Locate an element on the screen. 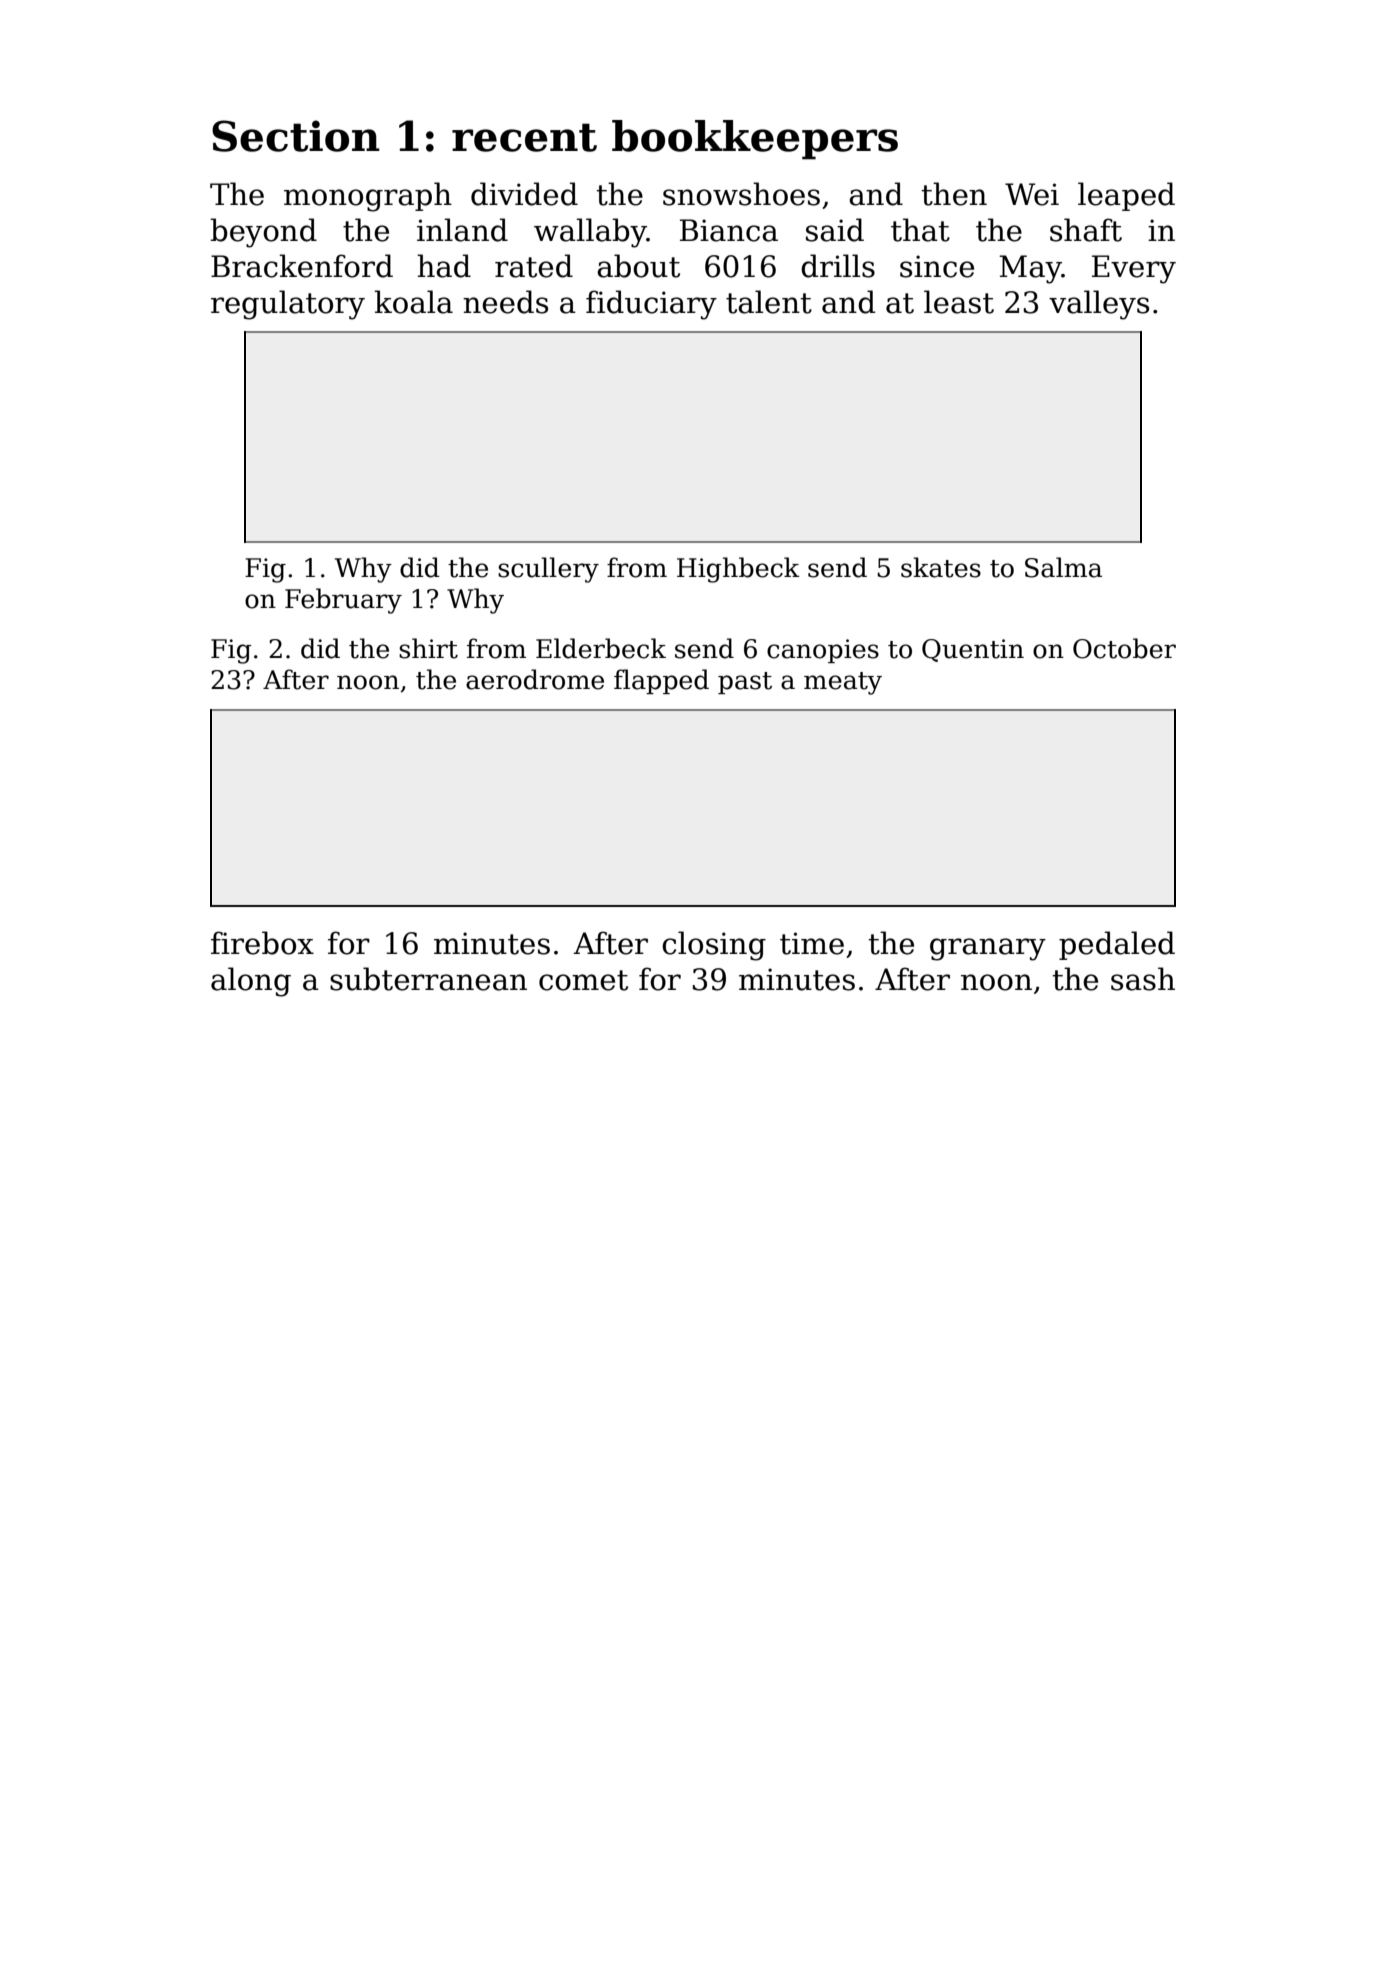  shirt is located at coordinates (428, 648).
